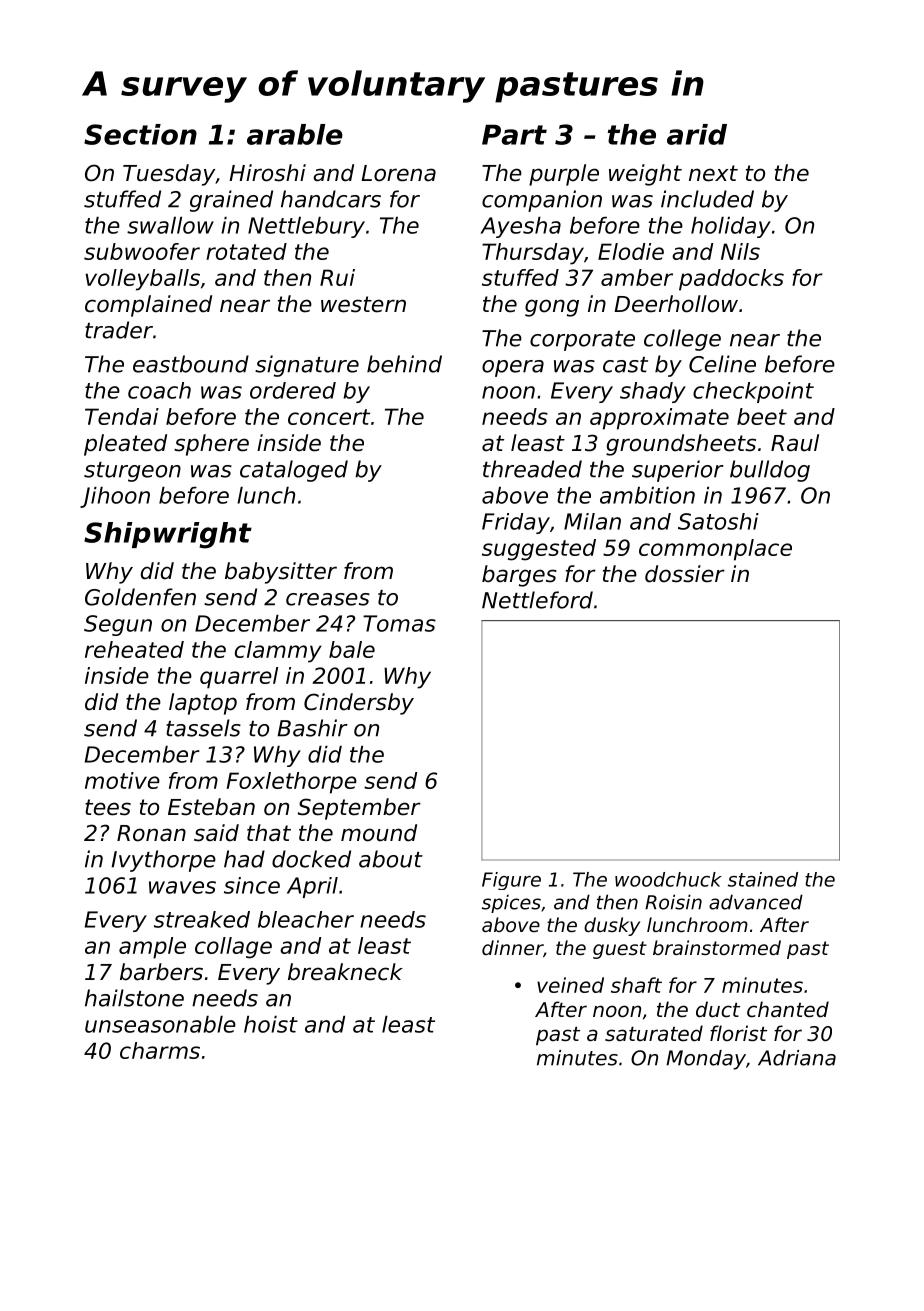 The height and width of the screenshot is (1311, 924). I want to click on saturated, so click(654, 1033).
